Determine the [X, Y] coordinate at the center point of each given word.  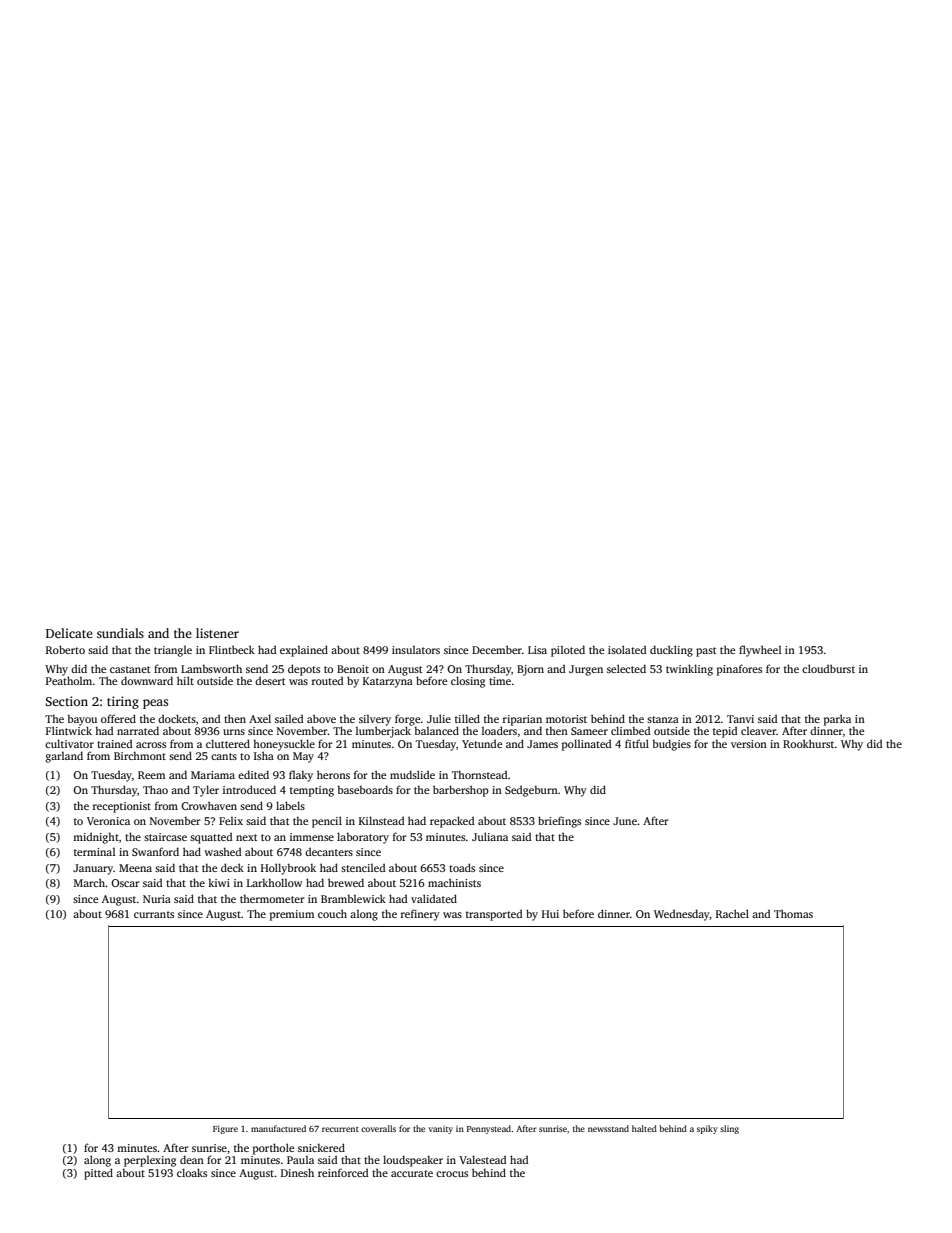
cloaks [192, 1172]
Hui [550, 914]
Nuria [157, 899]
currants [154, 914]
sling [729, 1129]
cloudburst [828, 668]
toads [462, 867]
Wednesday [682, 915]
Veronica [108, 821]
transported [494, 915]
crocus [452, 1174]
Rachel [732, 913]
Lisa [537, 650]
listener [217, 633]
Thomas [793, 913]
